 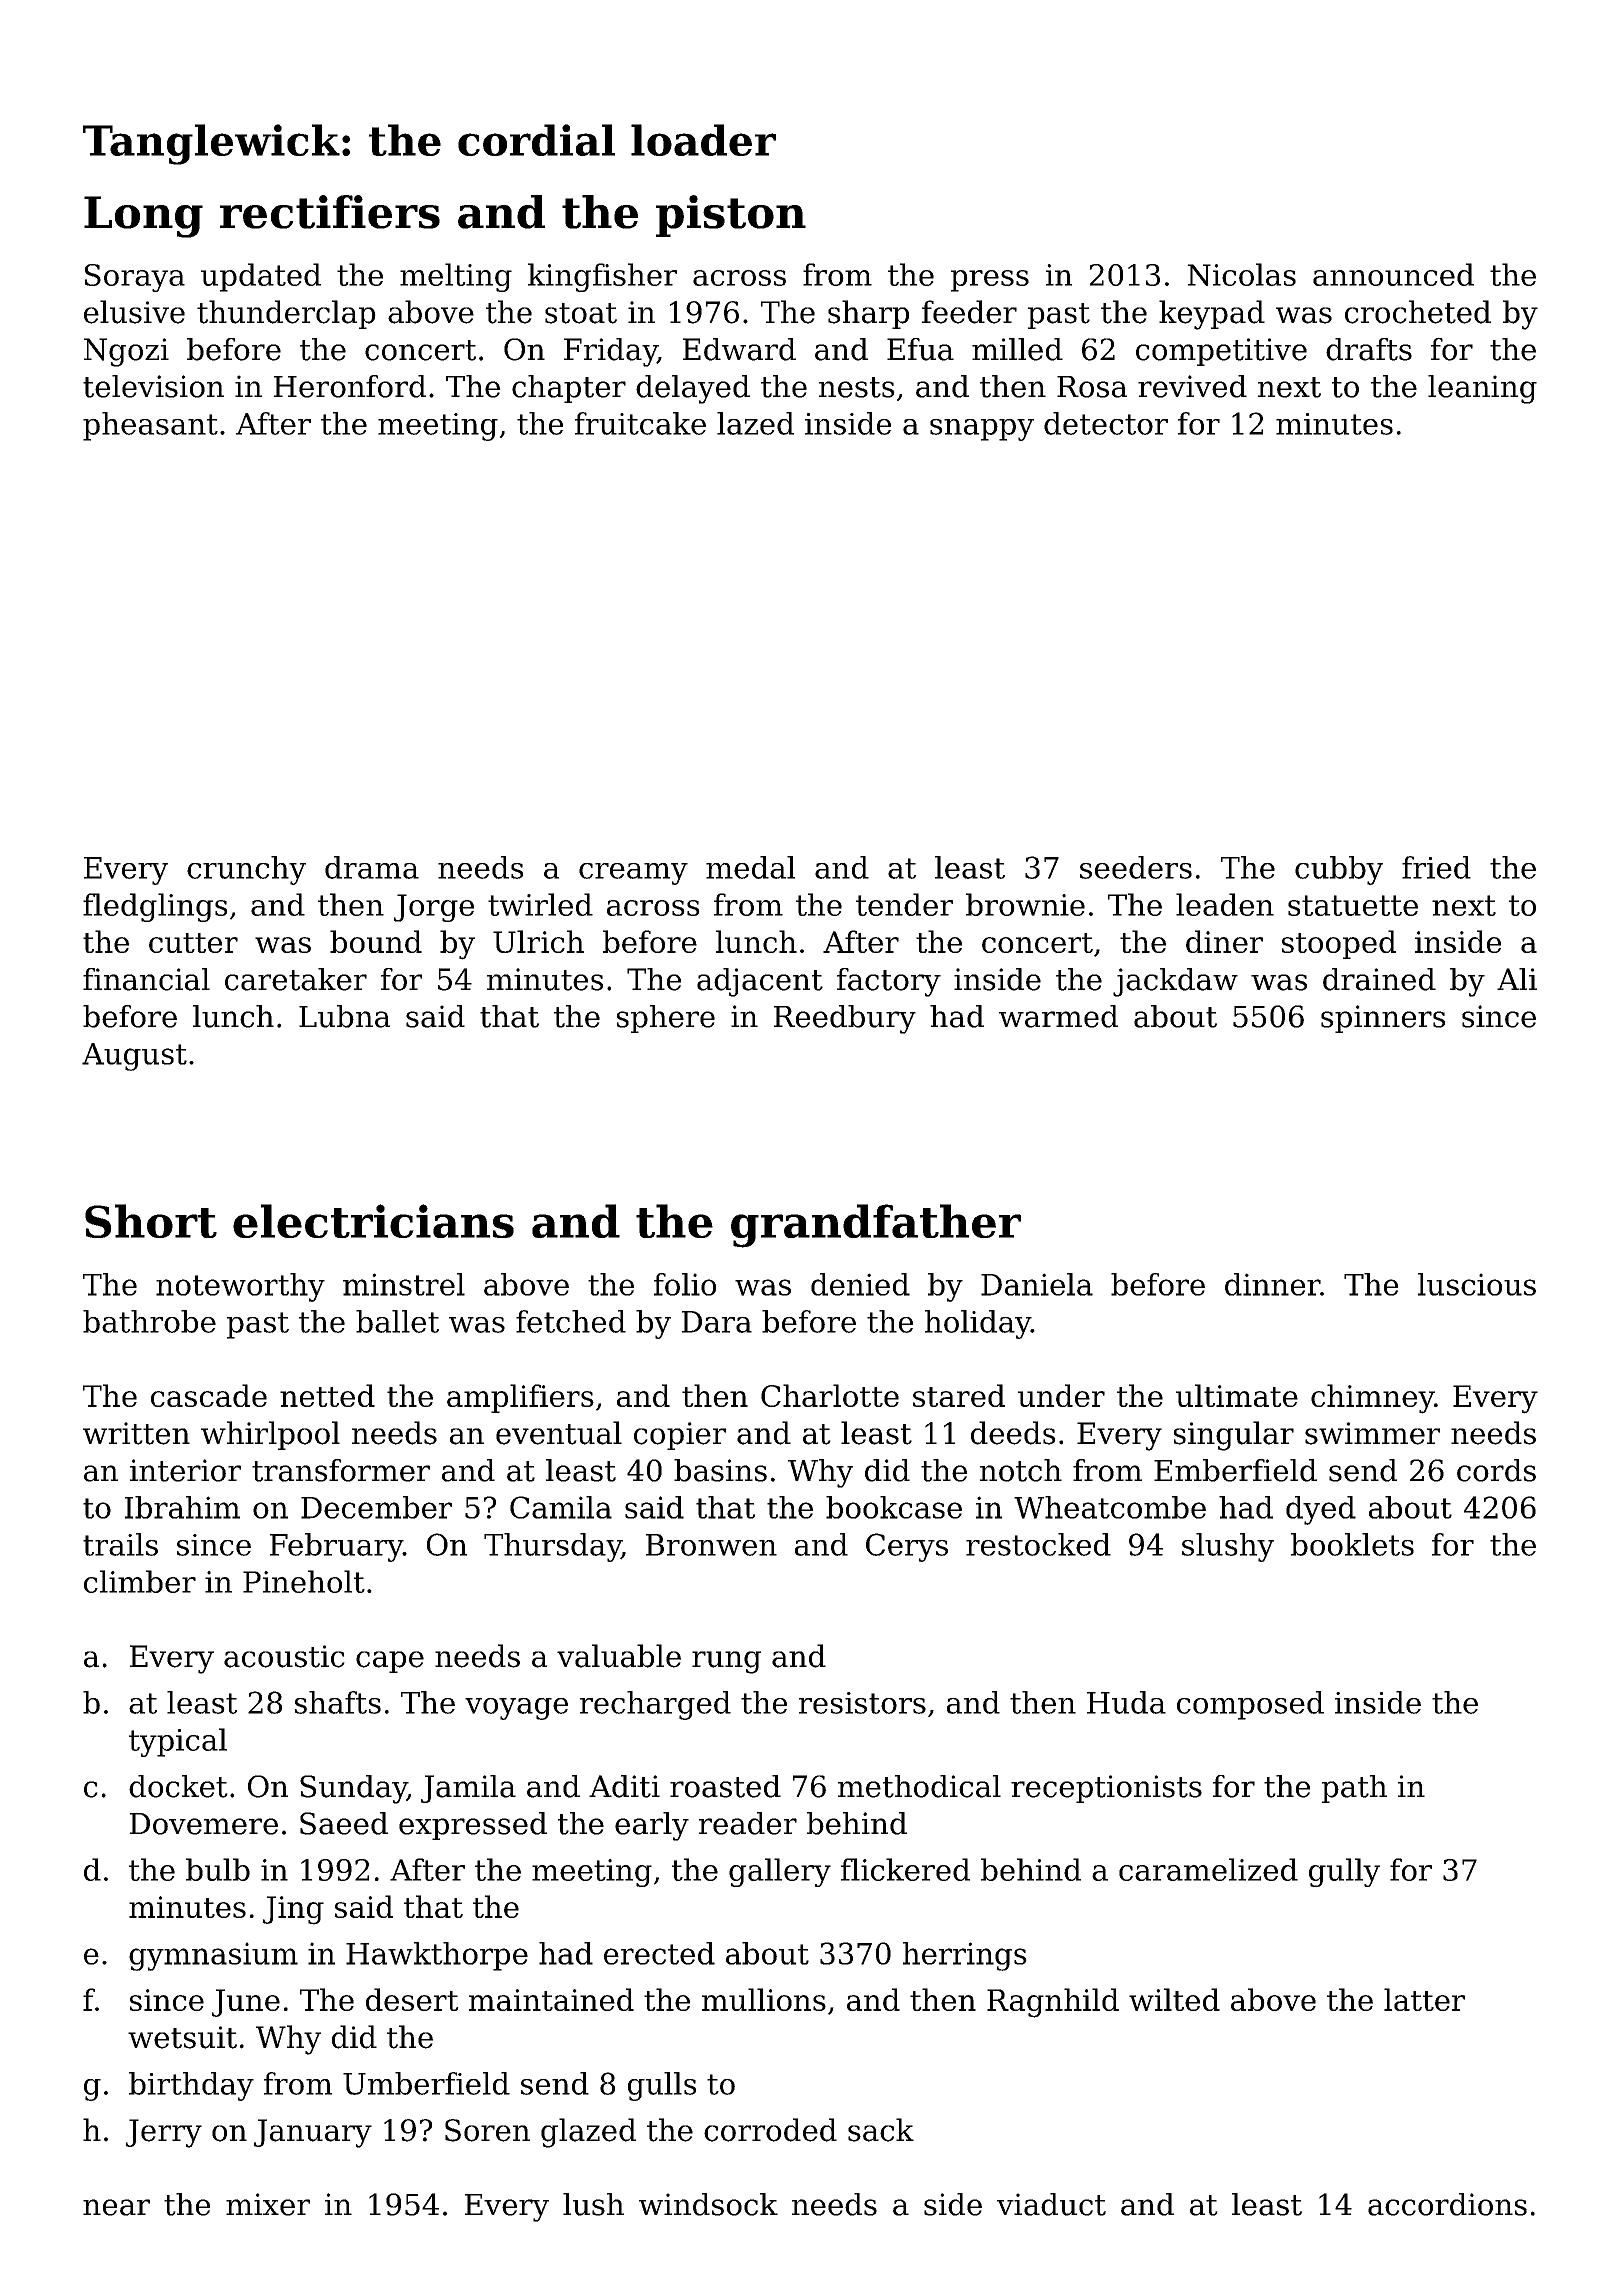 I want to click on windsock, so click(x=708, y=2204).
